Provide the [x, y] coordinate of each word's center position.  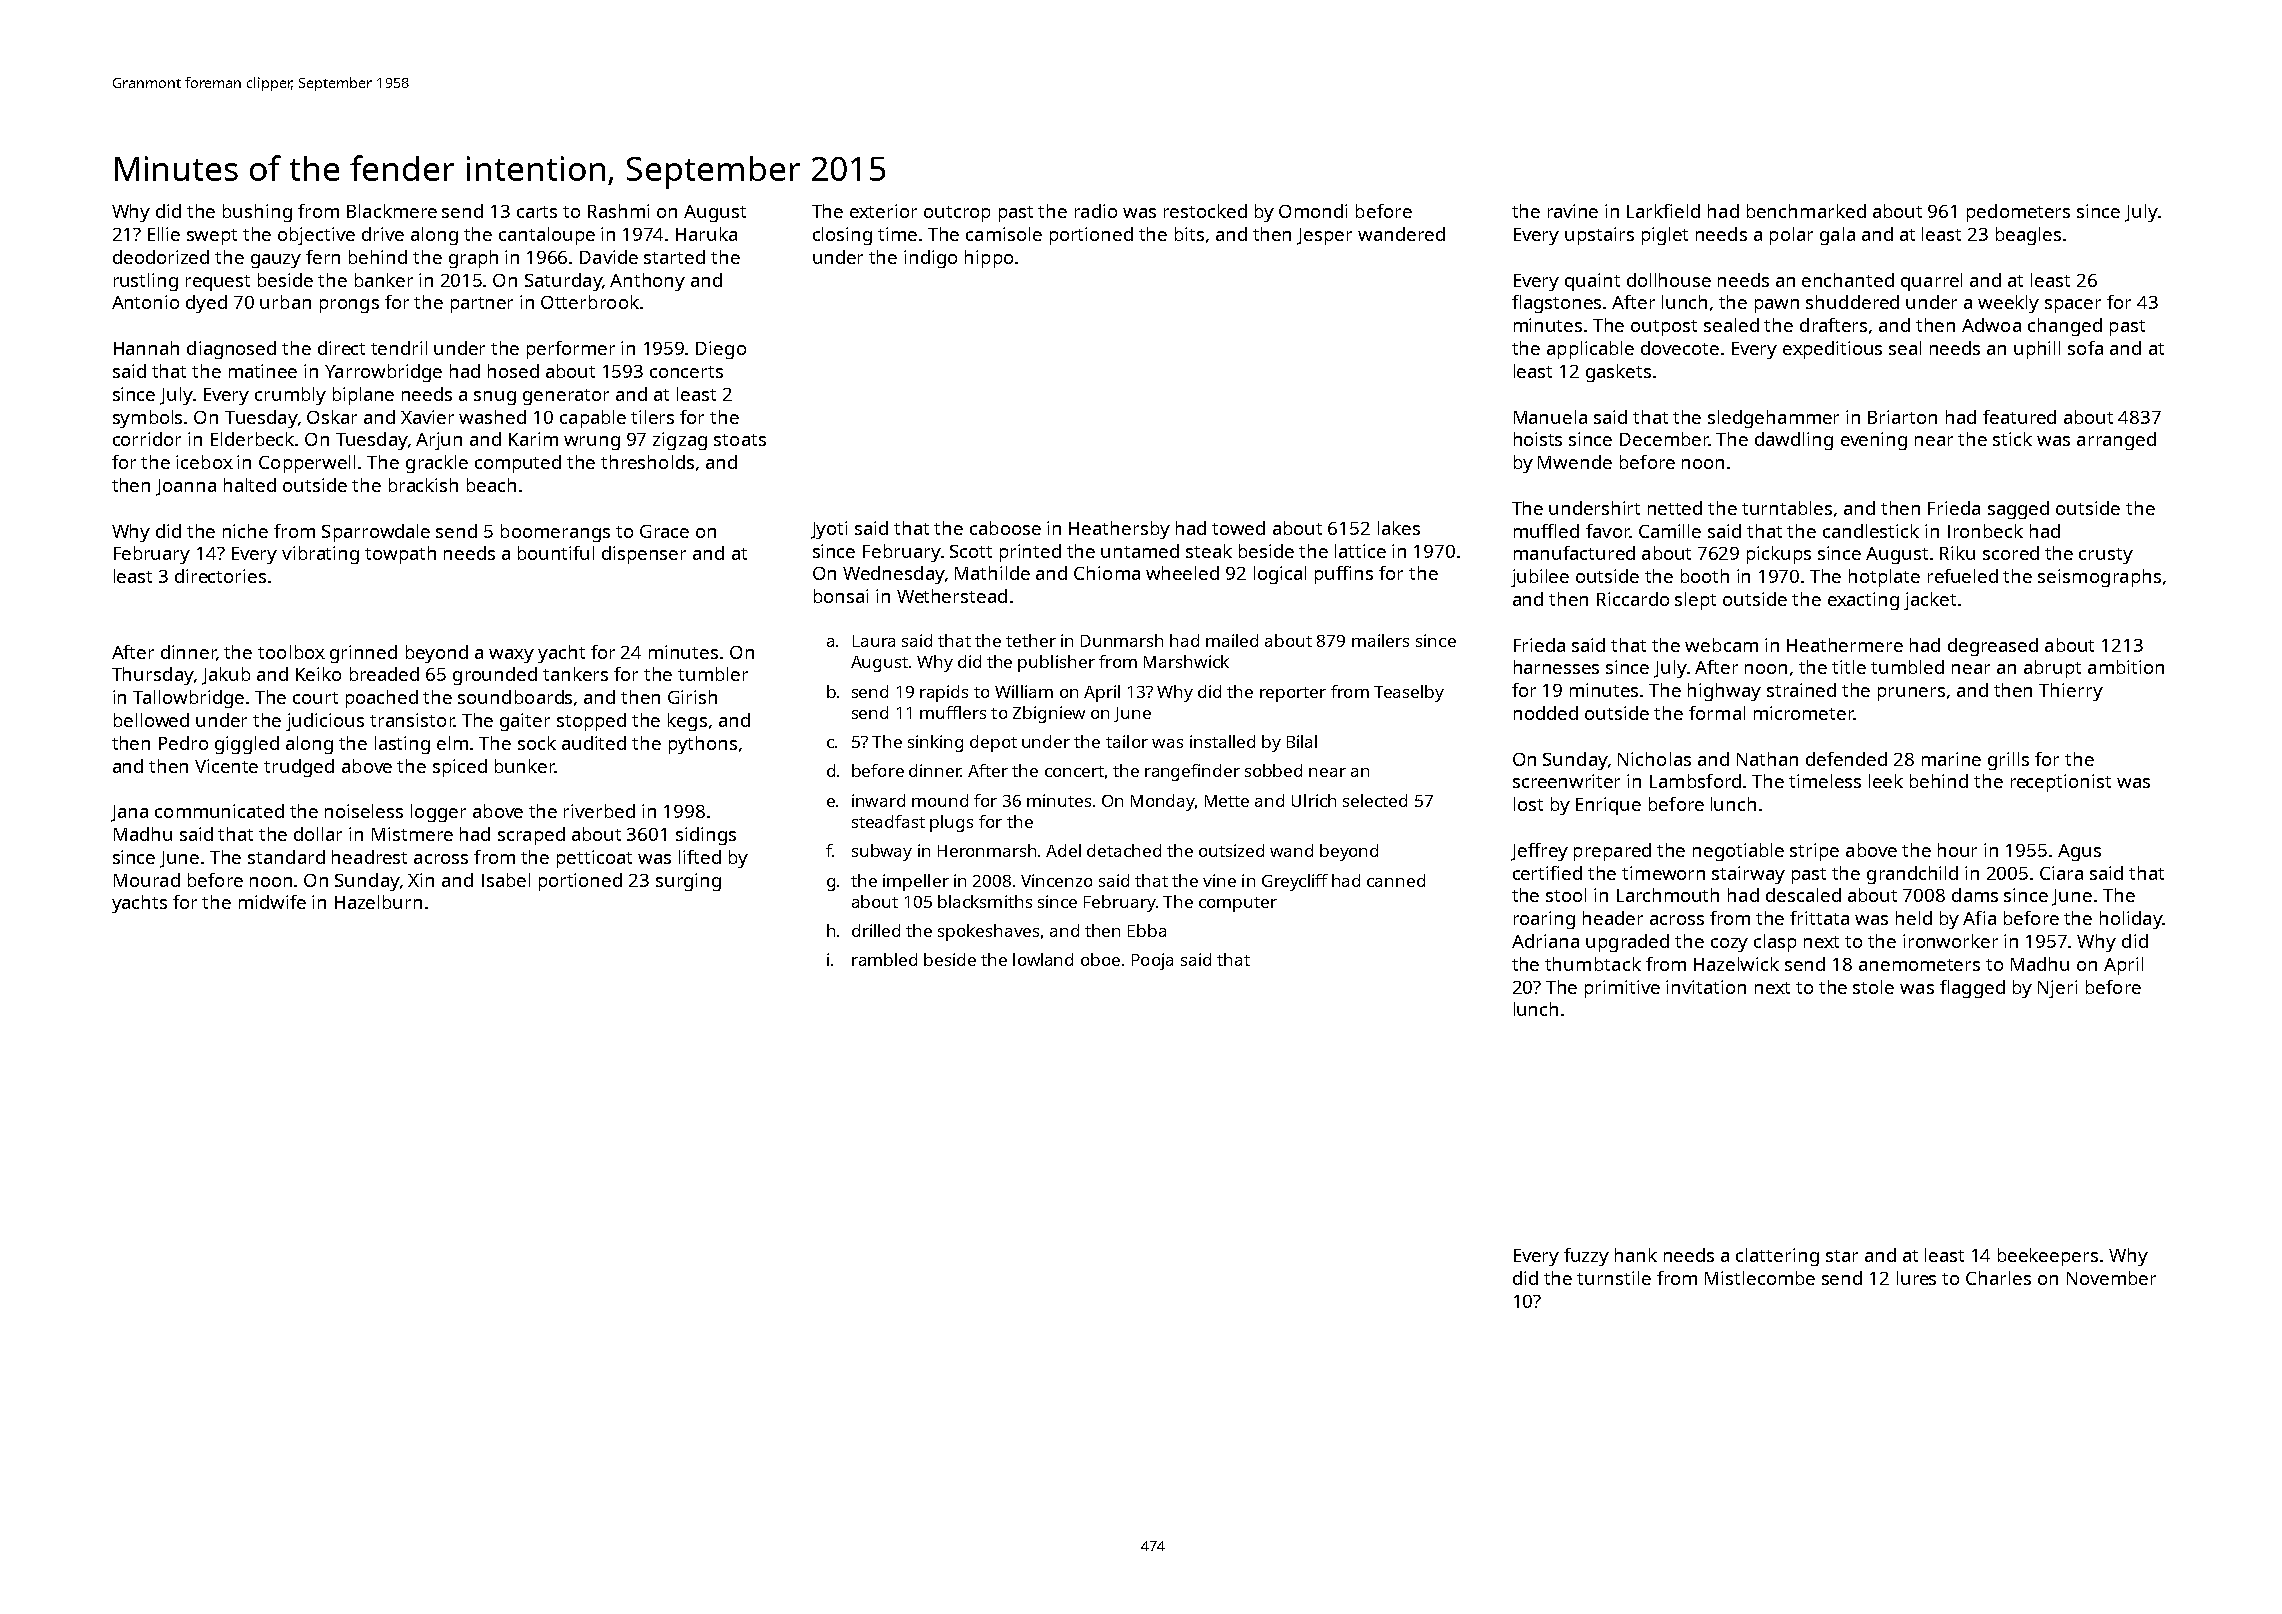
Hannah [146, 348]
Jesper [1324, 236]
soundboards [515, 697]
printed [1030, 553]
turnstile [1614, 1278]
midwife [272, 902]
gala [1837, 236]
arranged [2116, 441]
